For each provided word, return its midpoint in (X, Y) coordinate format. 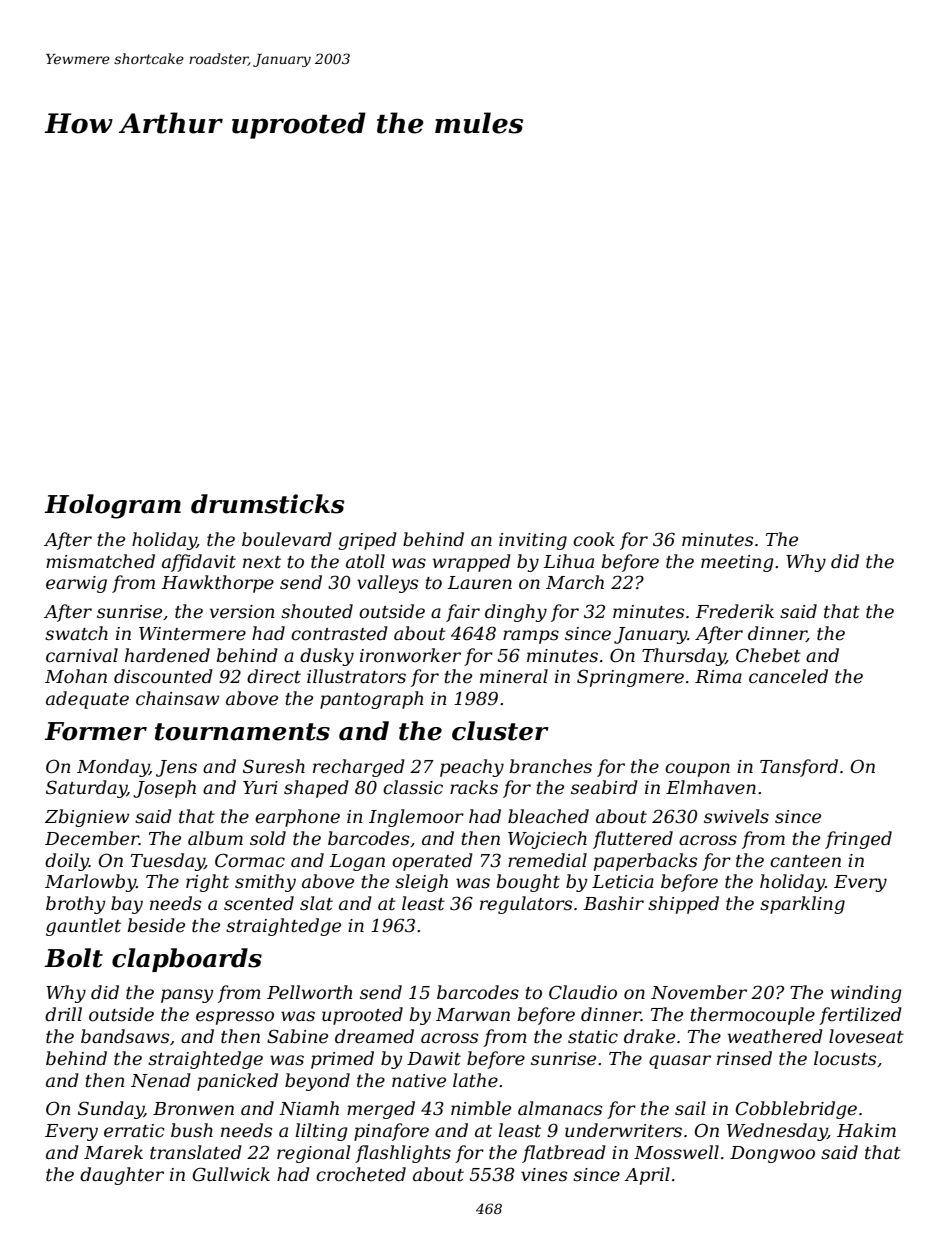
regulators (526, 905)
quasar (680, 1062)
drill (63, 1014)
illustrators (356, 676)
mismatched (100, 561)
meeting (737, 563)
